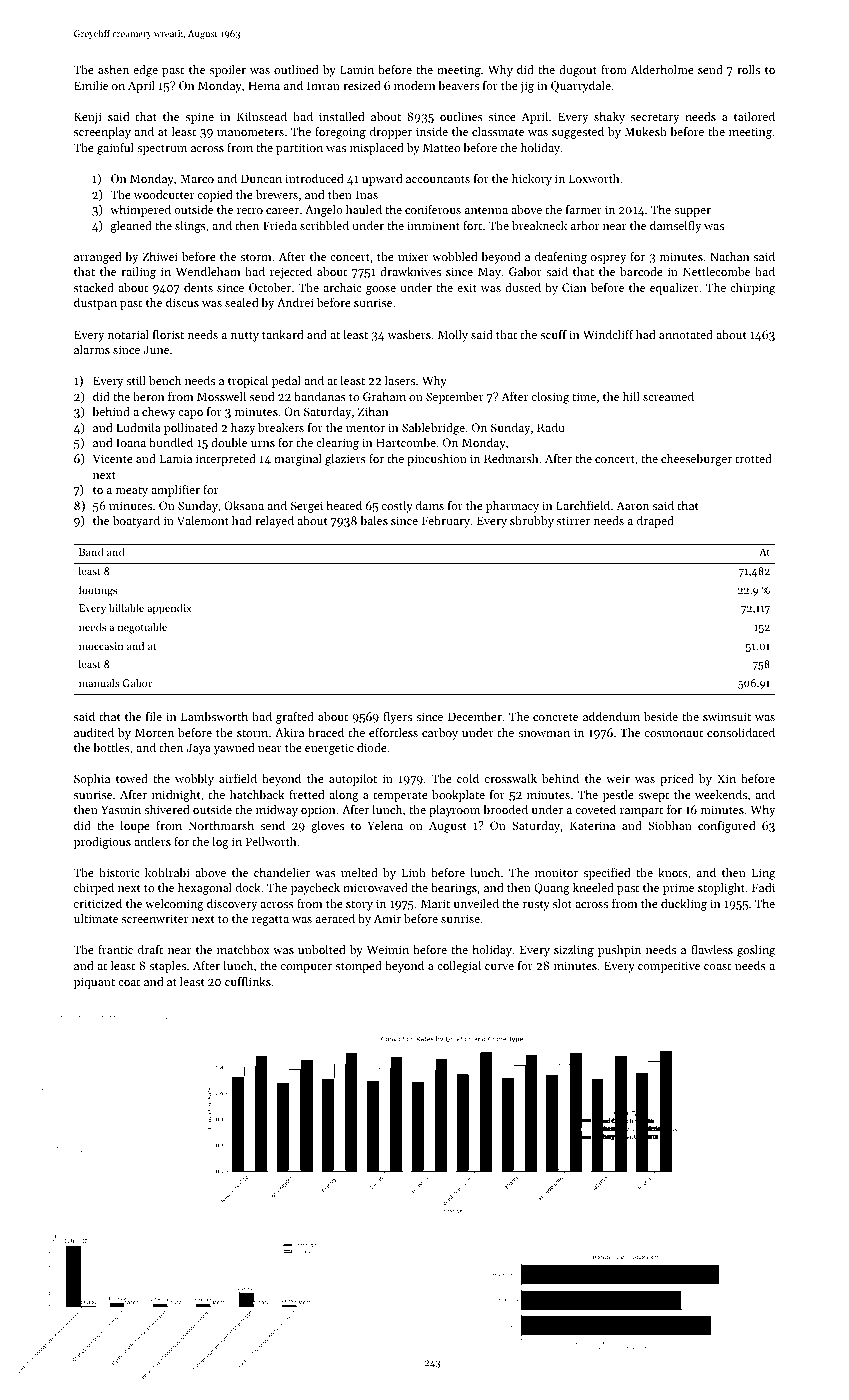  I want to click on shrubby, so click(532, 522).
